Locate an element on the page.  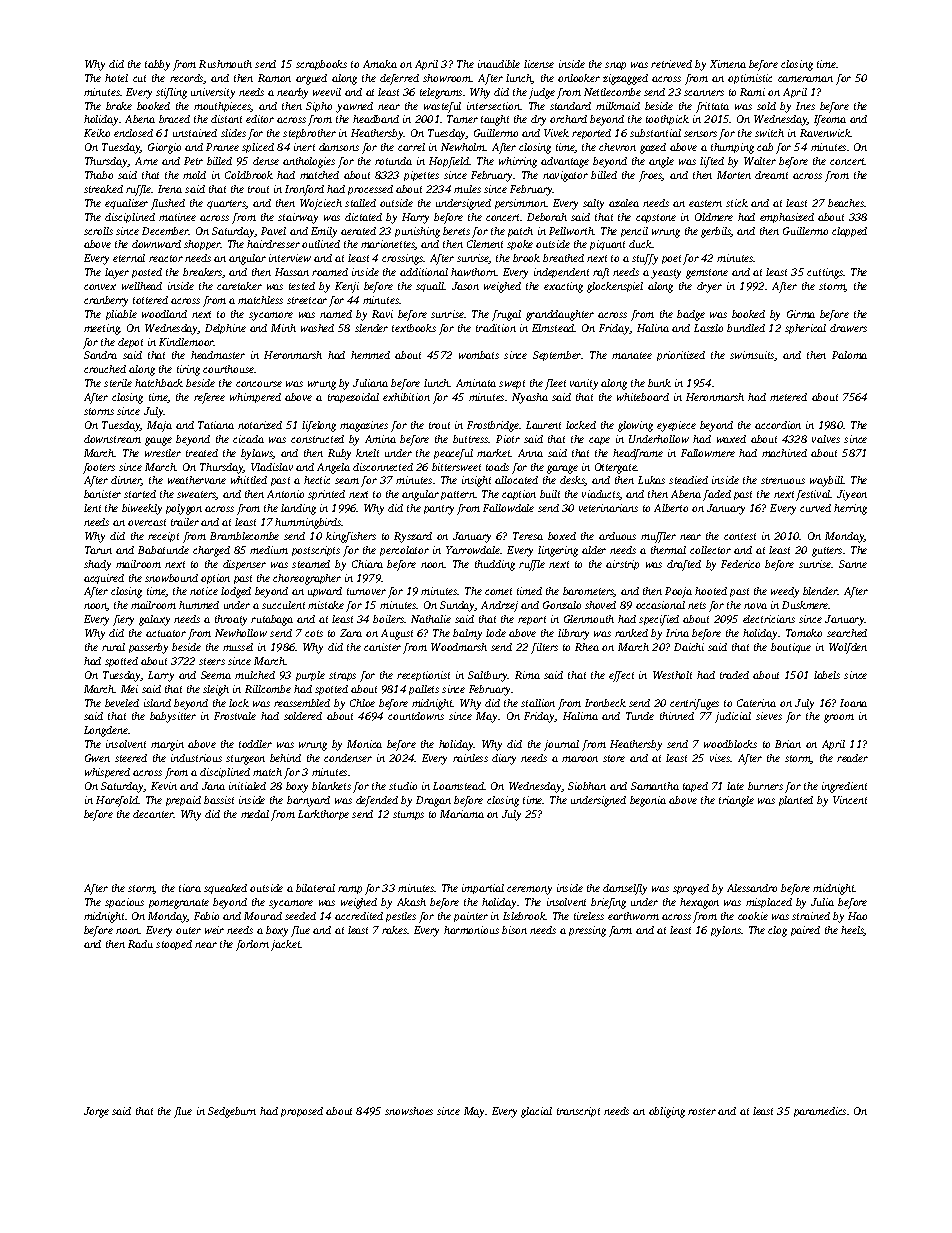
meeting is located at coordinates (102, 329).
